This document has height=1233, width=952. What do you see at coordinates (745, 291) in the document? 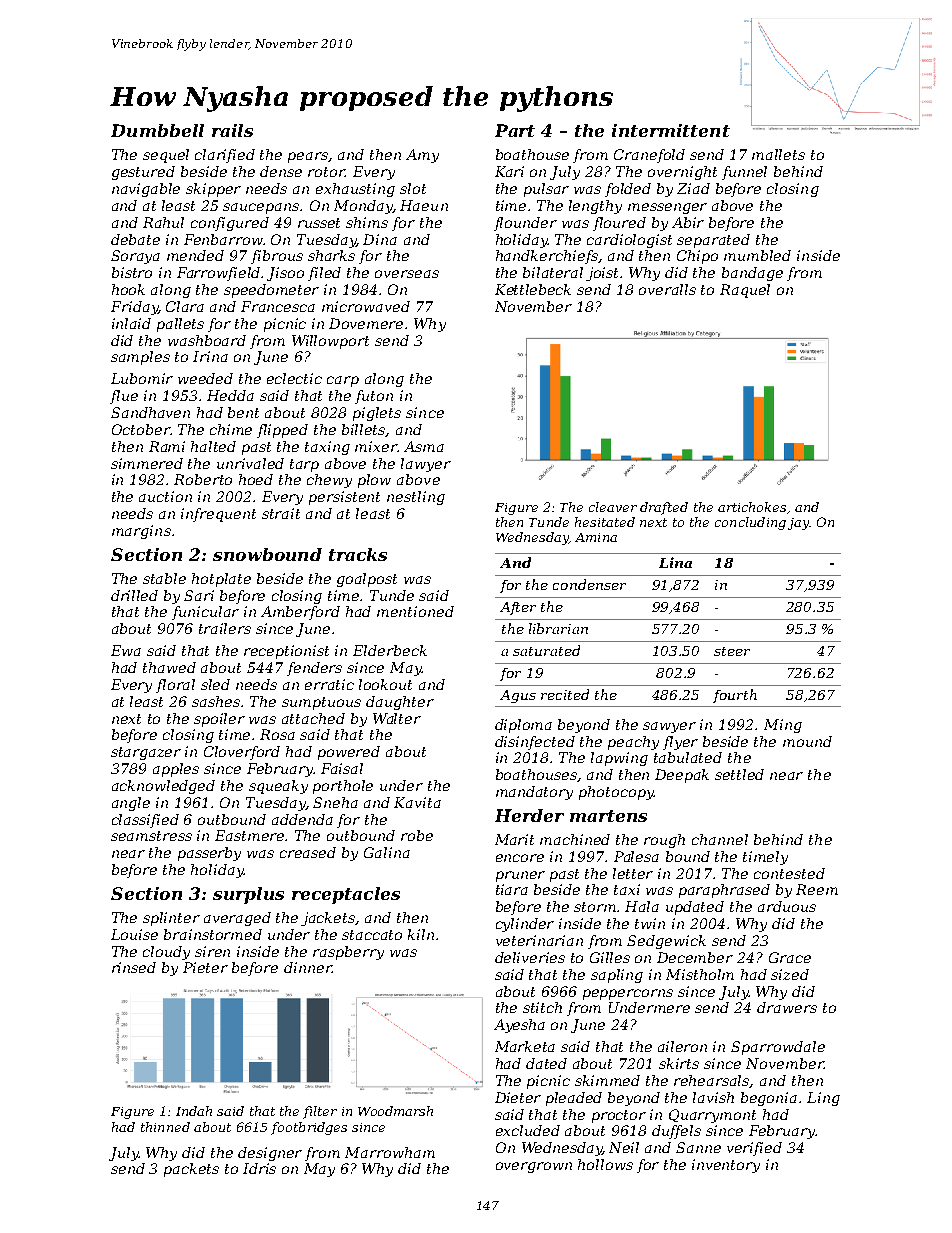
I see `Raquel` at bounding box center [745, 291].
